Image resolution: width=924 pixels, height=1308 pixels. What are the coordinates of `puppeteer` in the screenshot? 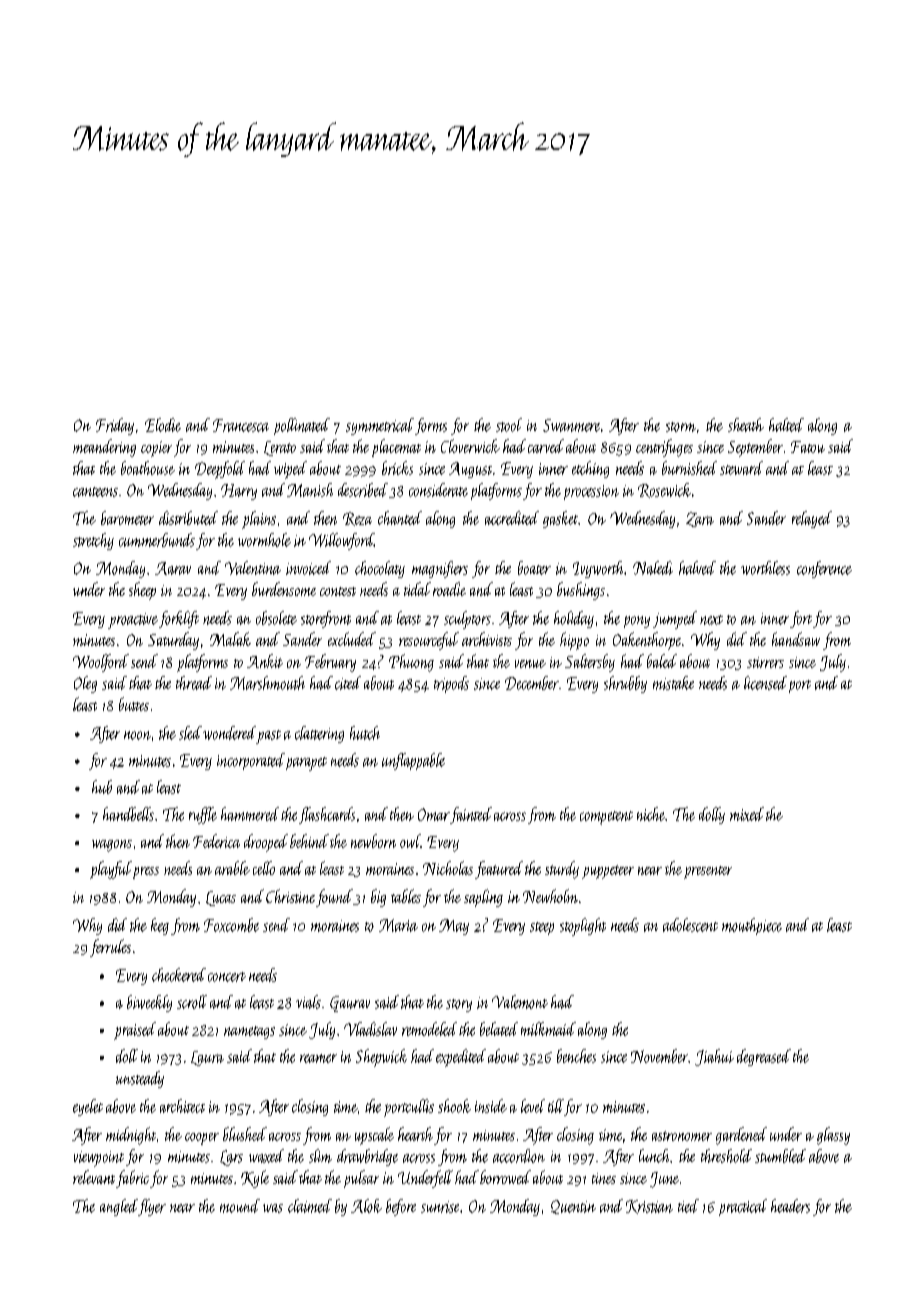 It's located at (608, 872).
